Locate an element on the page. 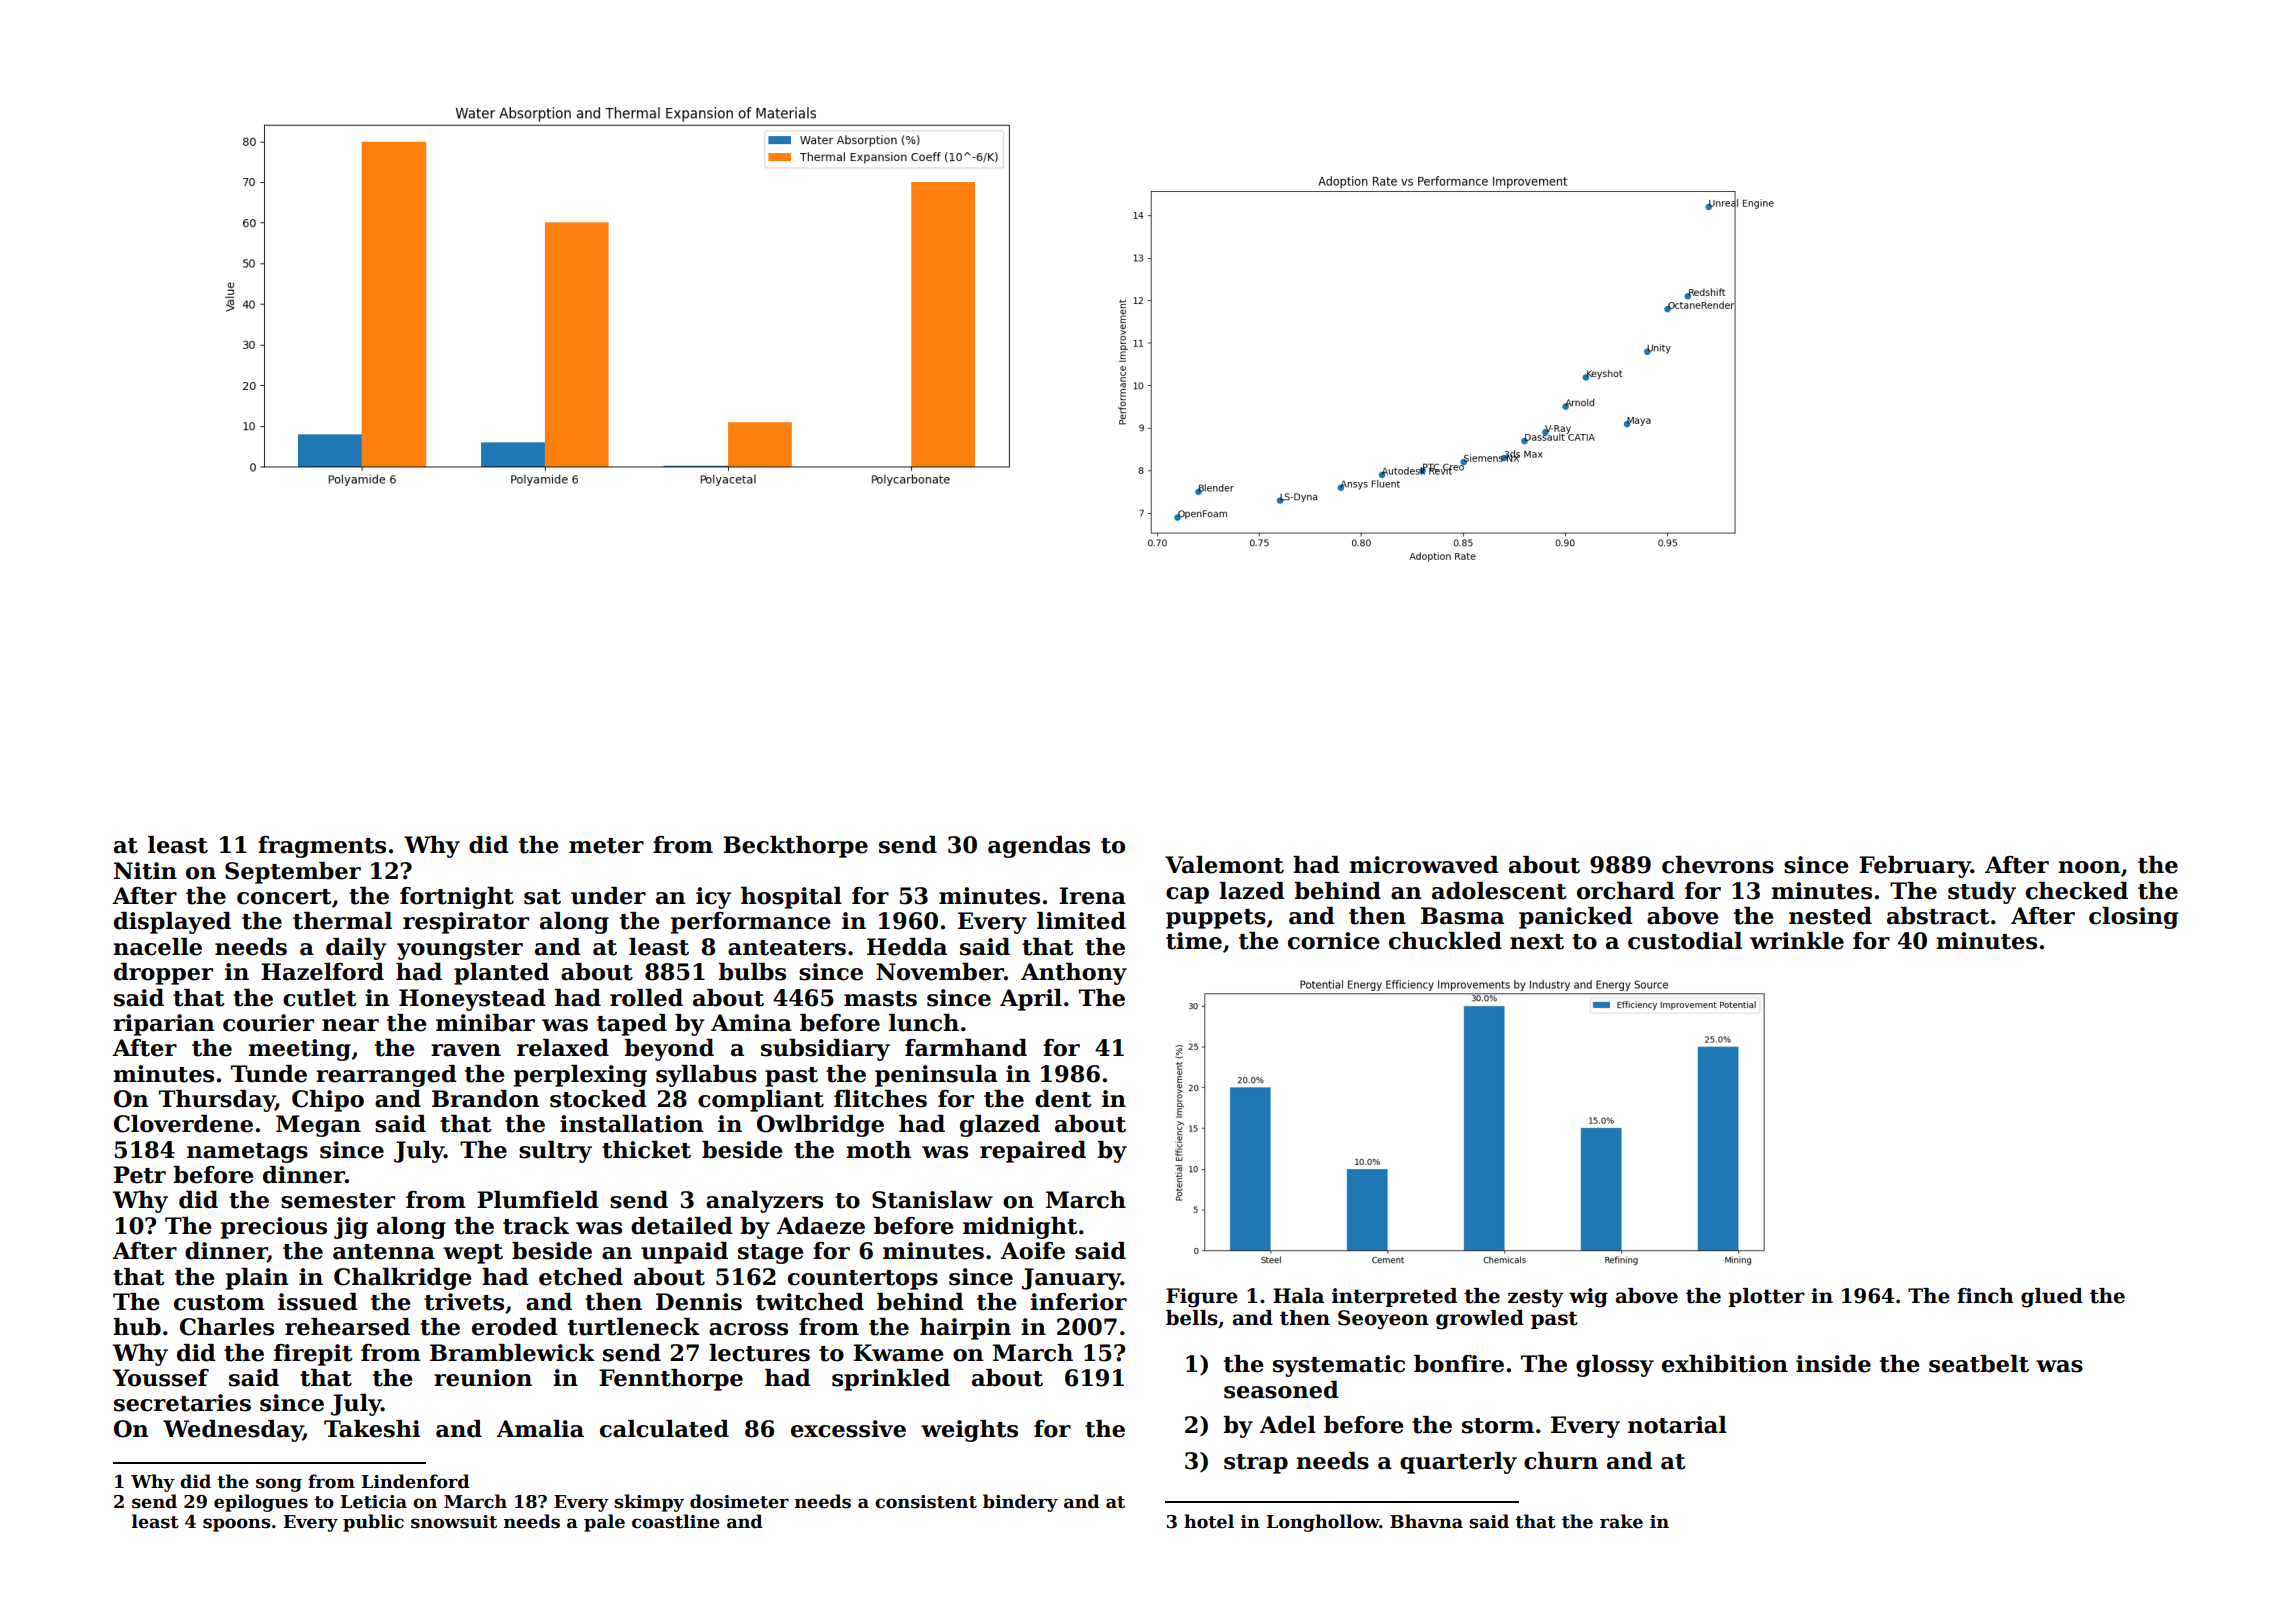  agendas is located at coordinates (1039, 847).
